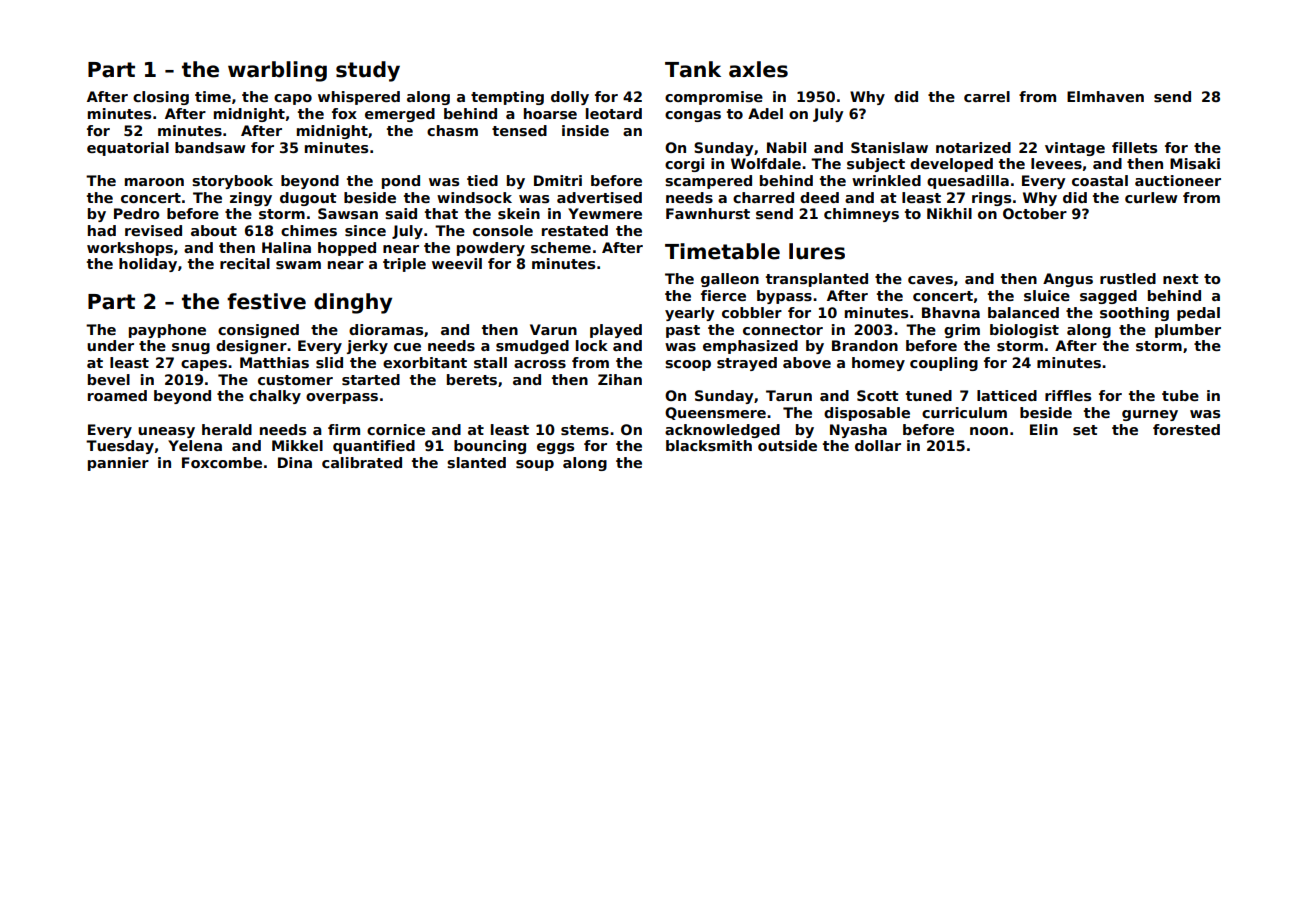 Image resolution: width=1308 pixels, height=924 pixels. I want to click on soup, so click(535, 465).
